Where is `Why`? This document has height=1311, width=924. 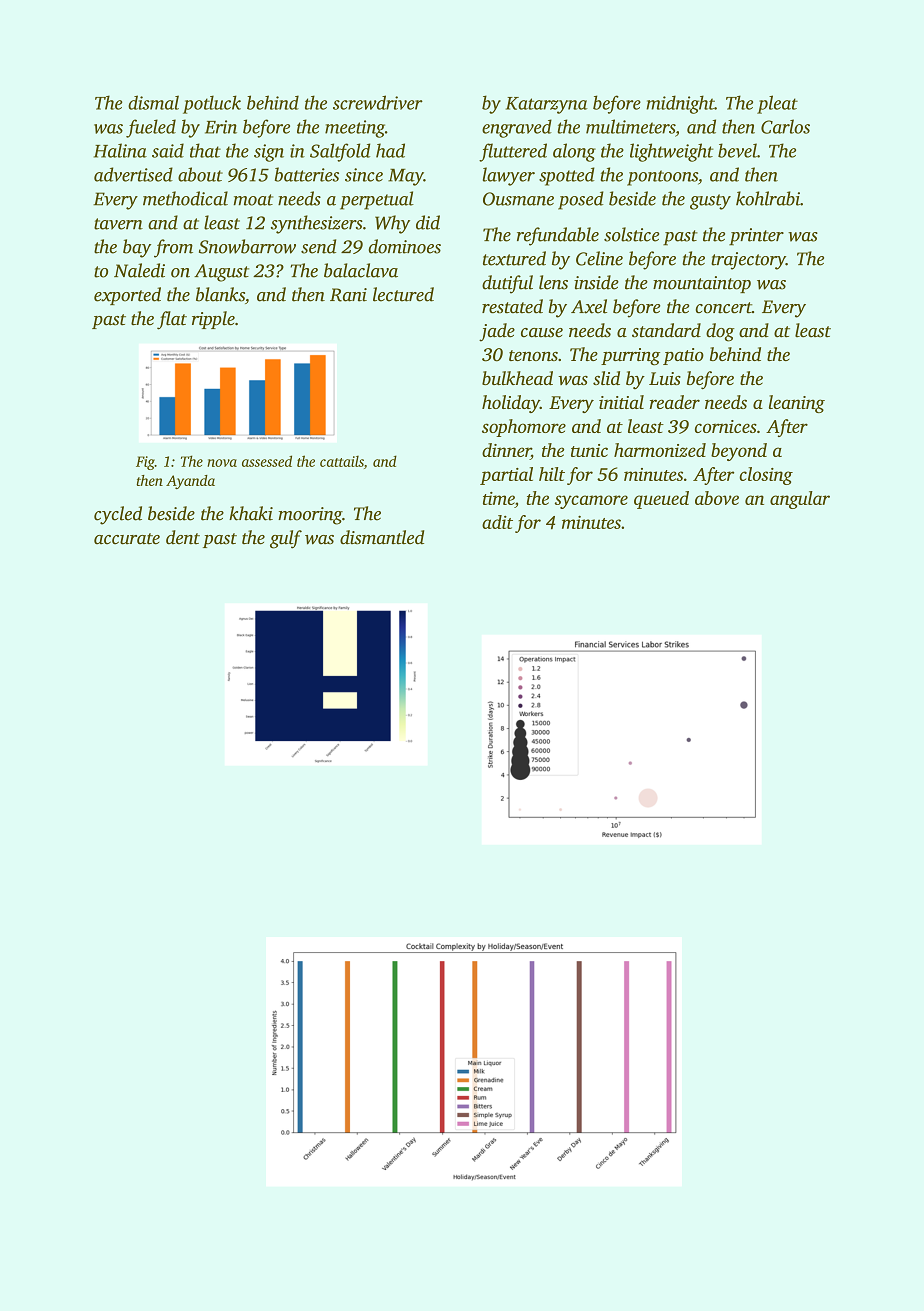 Why is located at coordinates (392, 224).
